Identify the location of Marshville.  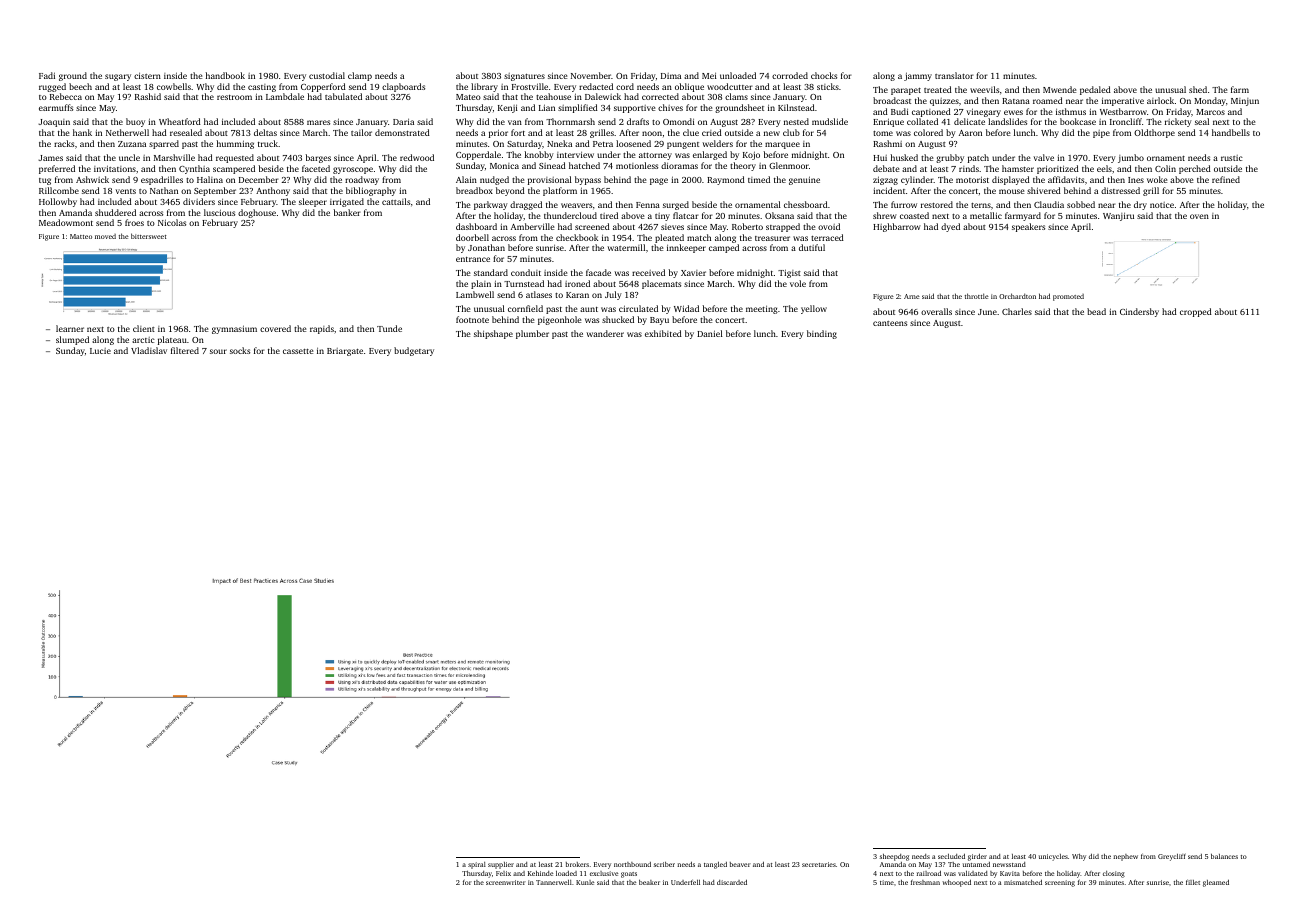
(174, 157).
